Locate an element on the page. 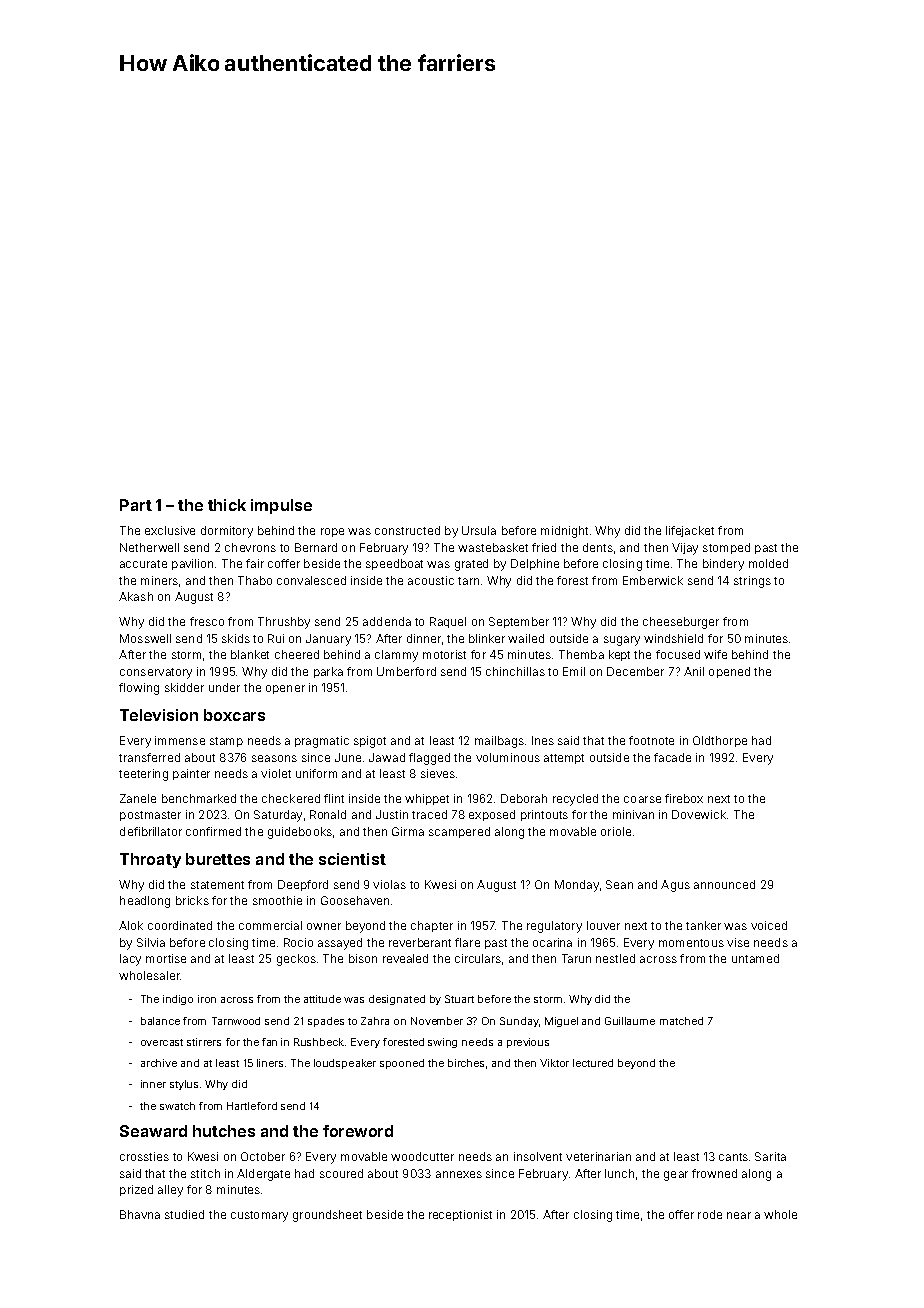 The height and width of the document is (1308, 924). oriole is located at coordinates (616, 831).
